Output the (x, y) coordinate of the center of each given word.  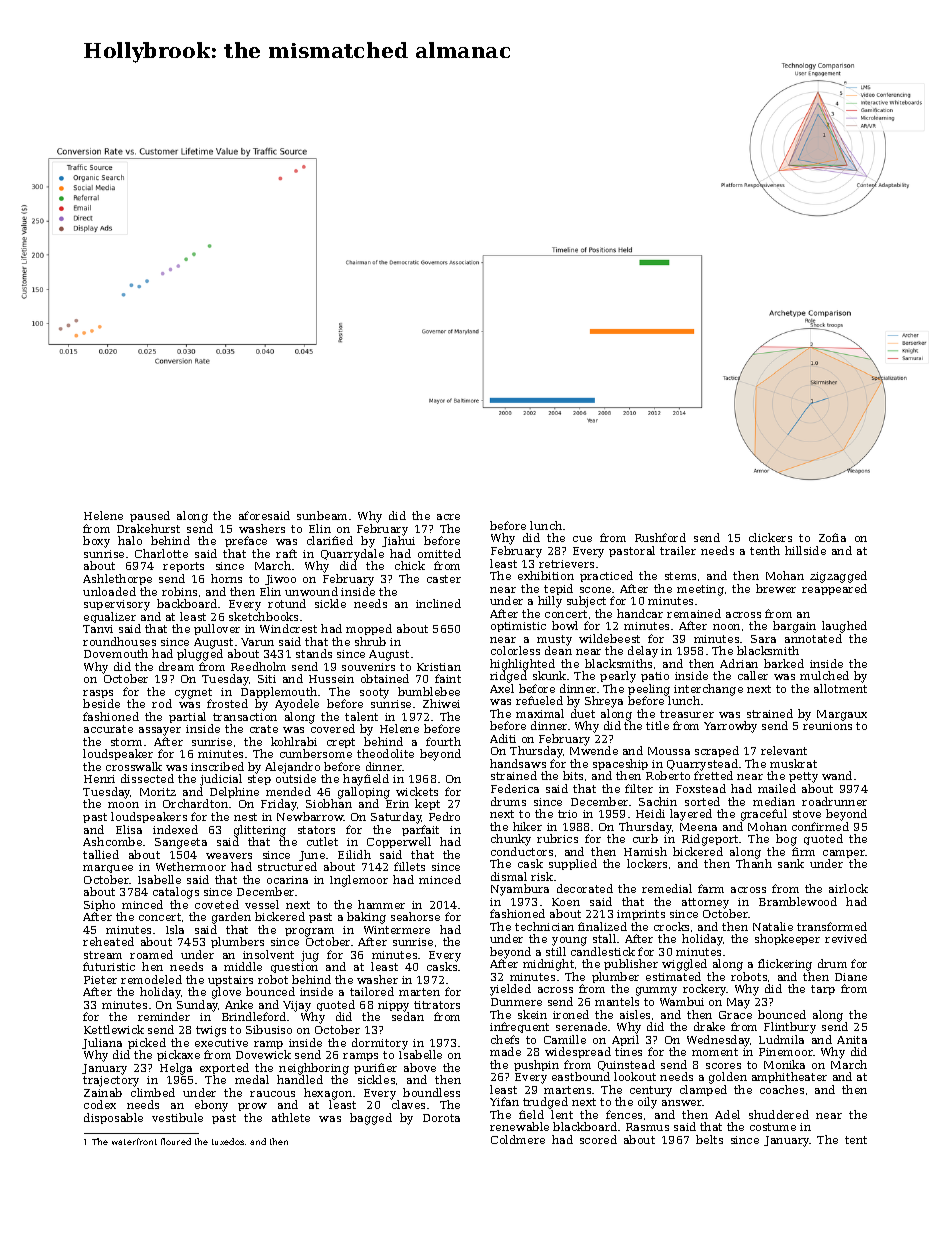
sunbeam (322, 515)
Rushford (660, 537)
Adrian (739, 663)
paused (150, 516)
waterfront (134, 1141)
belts (709, 1139)
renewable (519, 1126)
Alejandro (292, 768)
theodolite (385, 753)
